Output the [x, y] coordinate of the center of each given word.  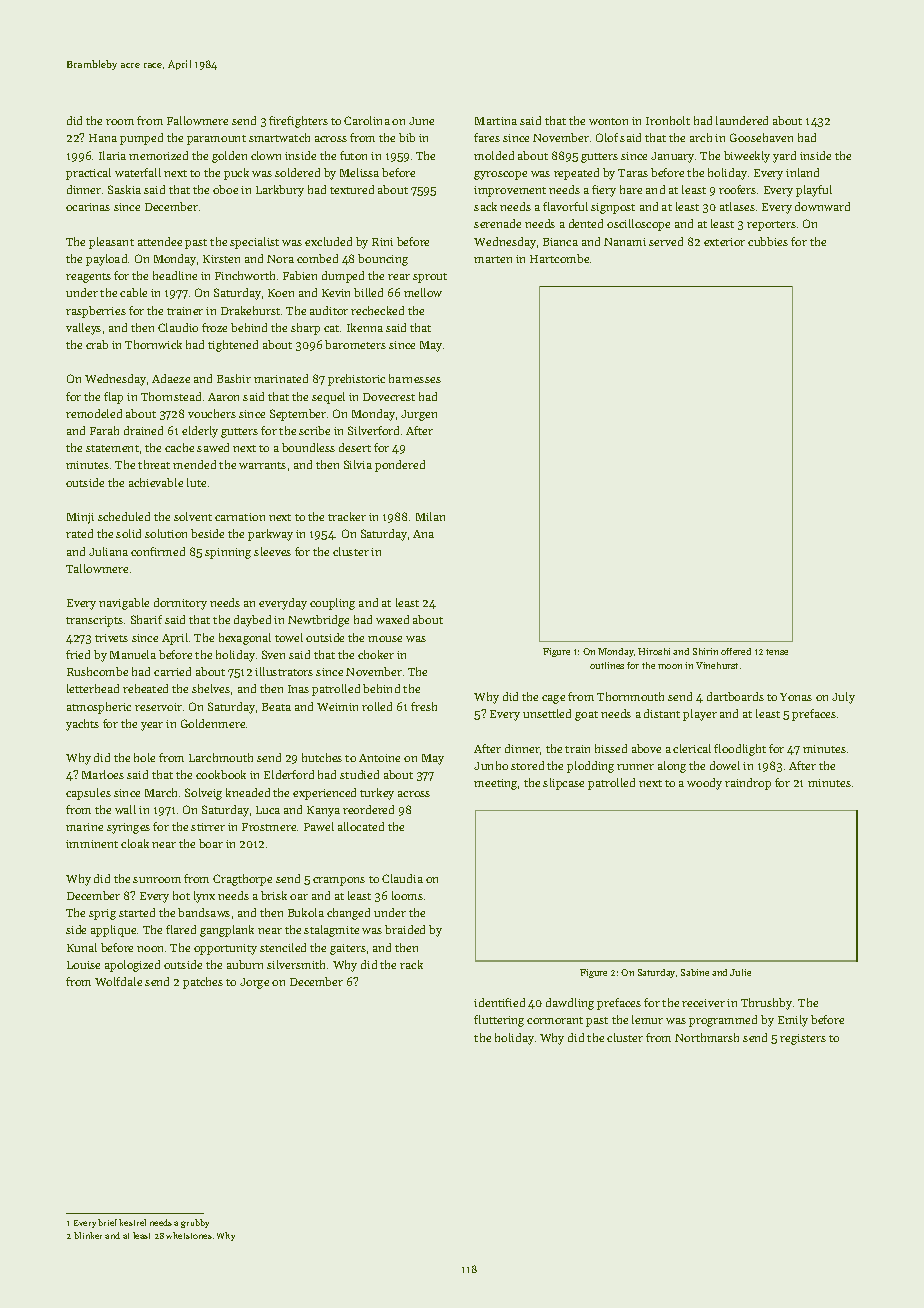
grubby [195, 1223]
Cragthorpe [242, 880]
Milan [430, 516]
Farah [104, 430]
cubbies [768, 241]
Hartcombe [559, 258]
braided [405, 929]
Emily [793, 1021]
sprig [102, 914]
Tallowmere [97, 568]
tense [777, 652]
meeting [495, 784]
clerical [692, 748]
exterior [724, 242]
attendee [160, 241]
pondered [400, 466]
